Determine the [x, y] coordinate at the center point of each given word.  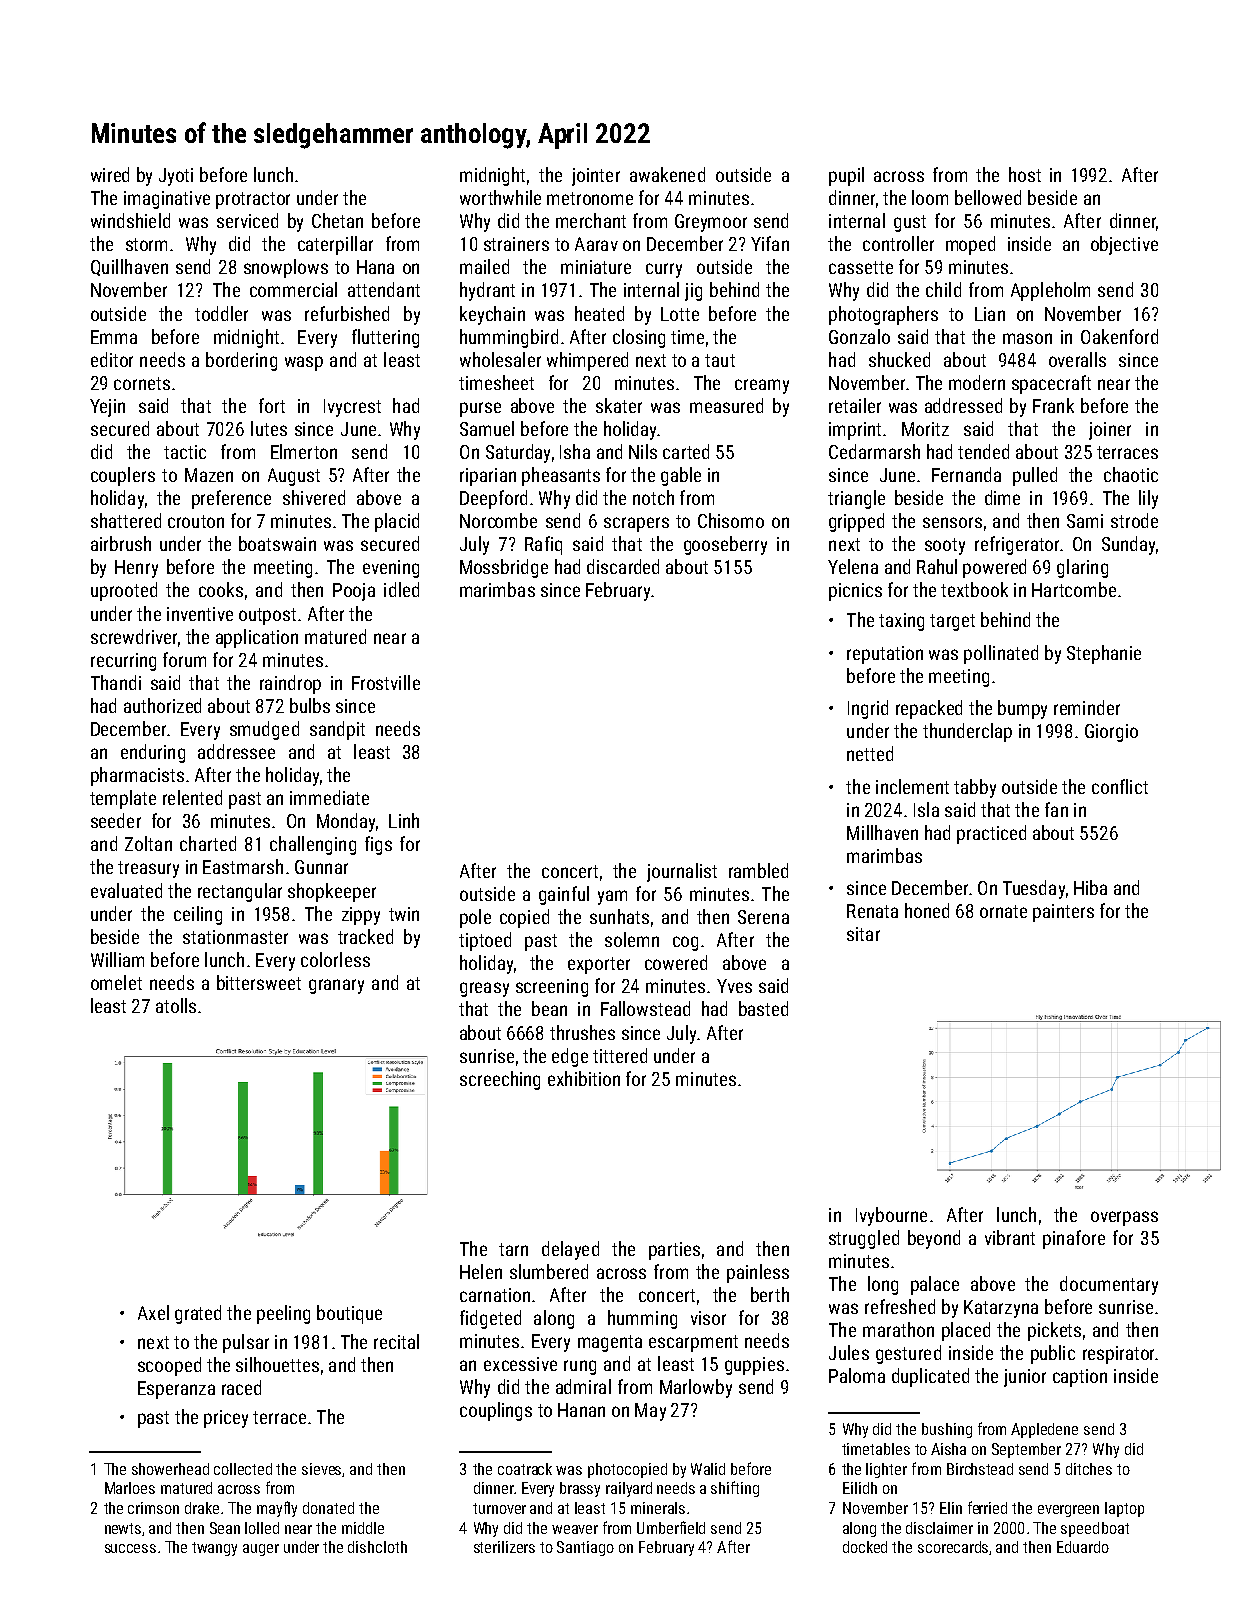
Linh [404, 820]
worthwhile [500, 197]
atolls [176, 1005]
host [1025, 174]
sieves [322, 1470]
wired [110, 174]
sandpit [337, 730]
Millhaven [882, 832]
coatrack [525, 1469]
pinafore [1074, 1239]
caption [1080, 1378]
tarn [513, 1249]
